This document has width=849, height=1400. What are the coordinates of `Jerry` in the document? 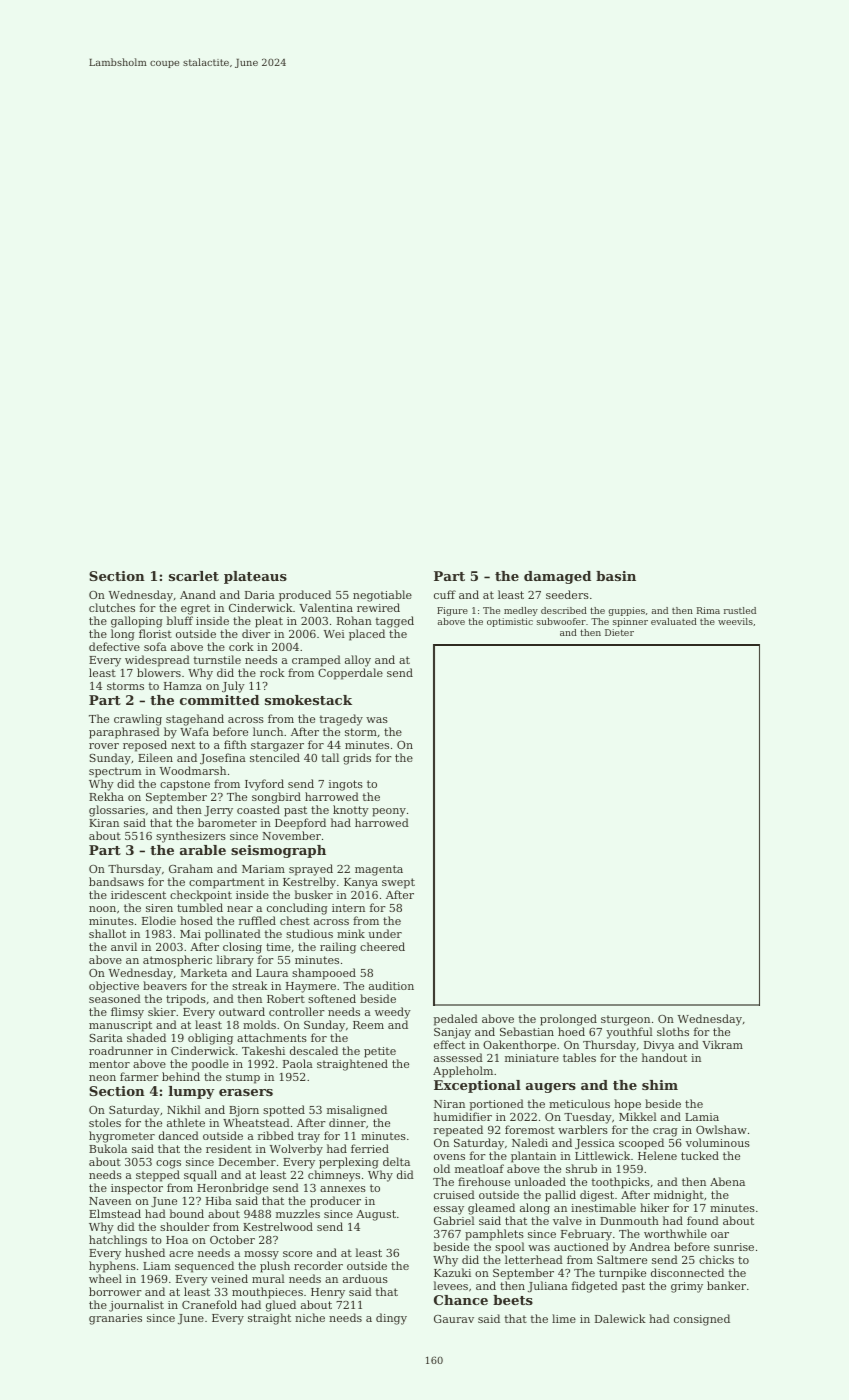 It's located at (218, 811).
